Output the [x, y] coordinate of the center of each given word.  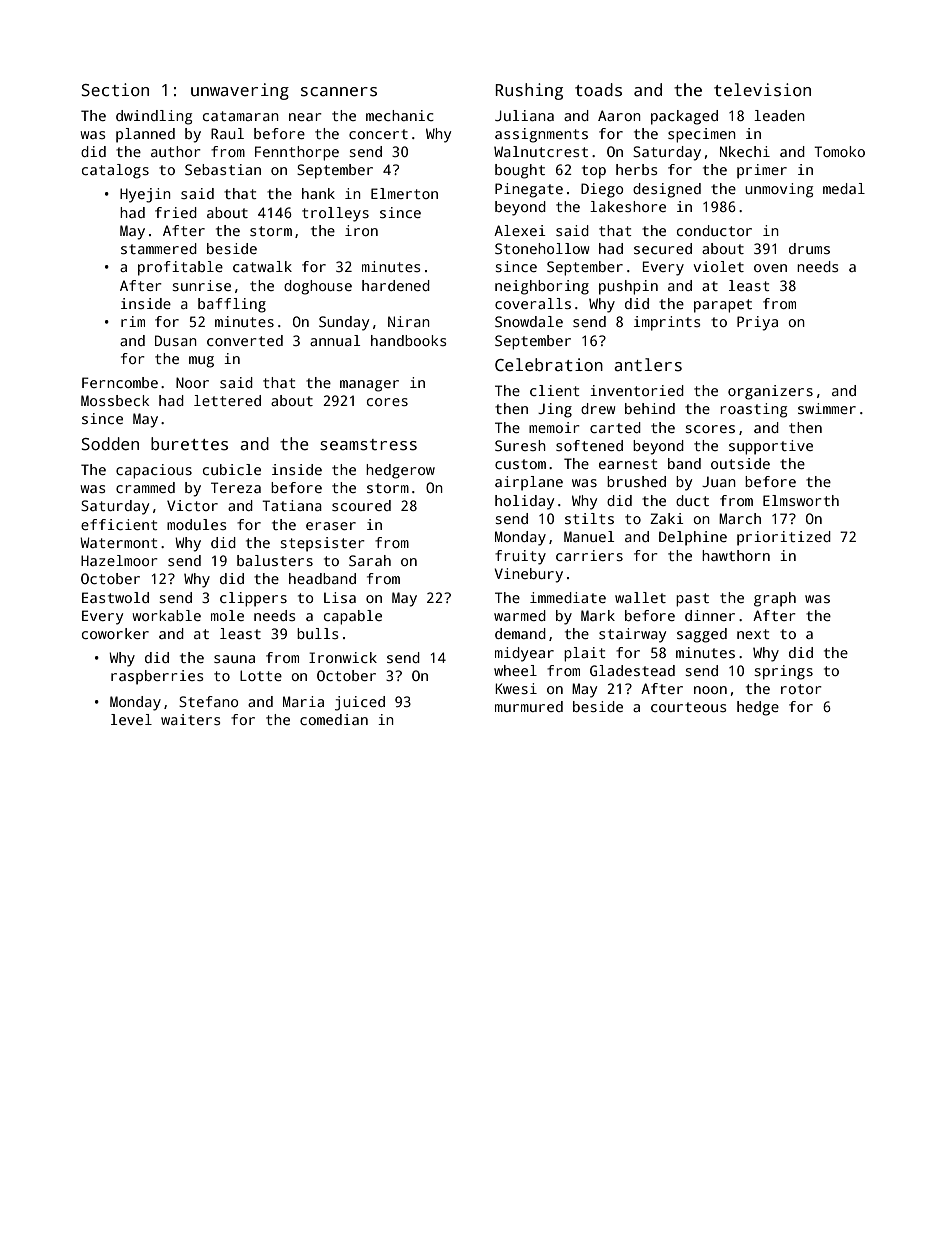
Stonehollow [542, 248]
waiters [190, 719]
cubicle [232, 469]
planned [145, 135]
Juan [719, 481]
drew [598, 408]
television [762, 90]
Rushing [529, 91]
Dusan [176, 340]
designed [667, 190]
